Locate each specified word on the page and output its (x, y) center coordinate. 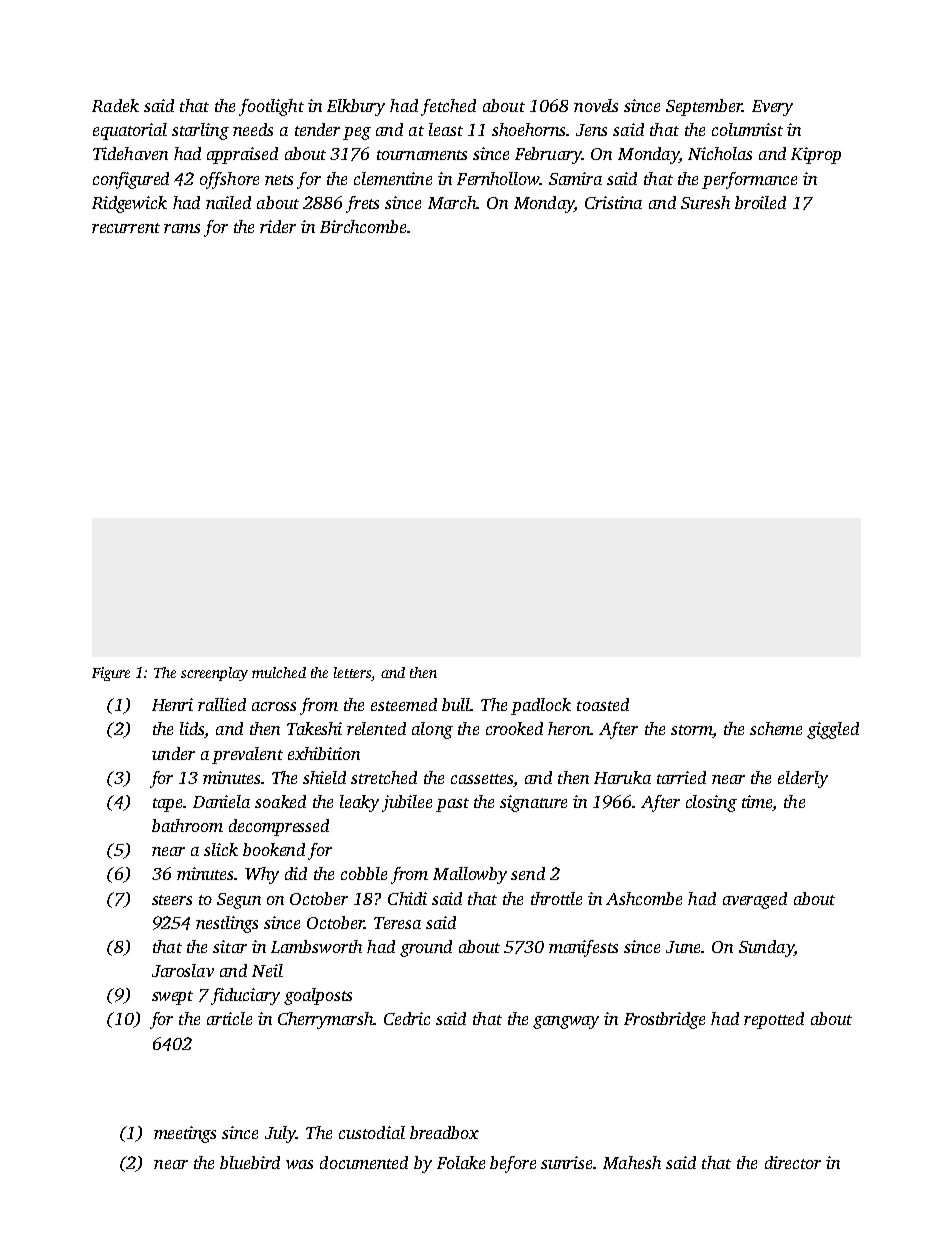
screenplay (214, 674)
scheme (776, 728)
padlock (541, 706)
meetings (185, 1134)
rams (182, 228)
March (452, 202)
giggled (833, 730)
